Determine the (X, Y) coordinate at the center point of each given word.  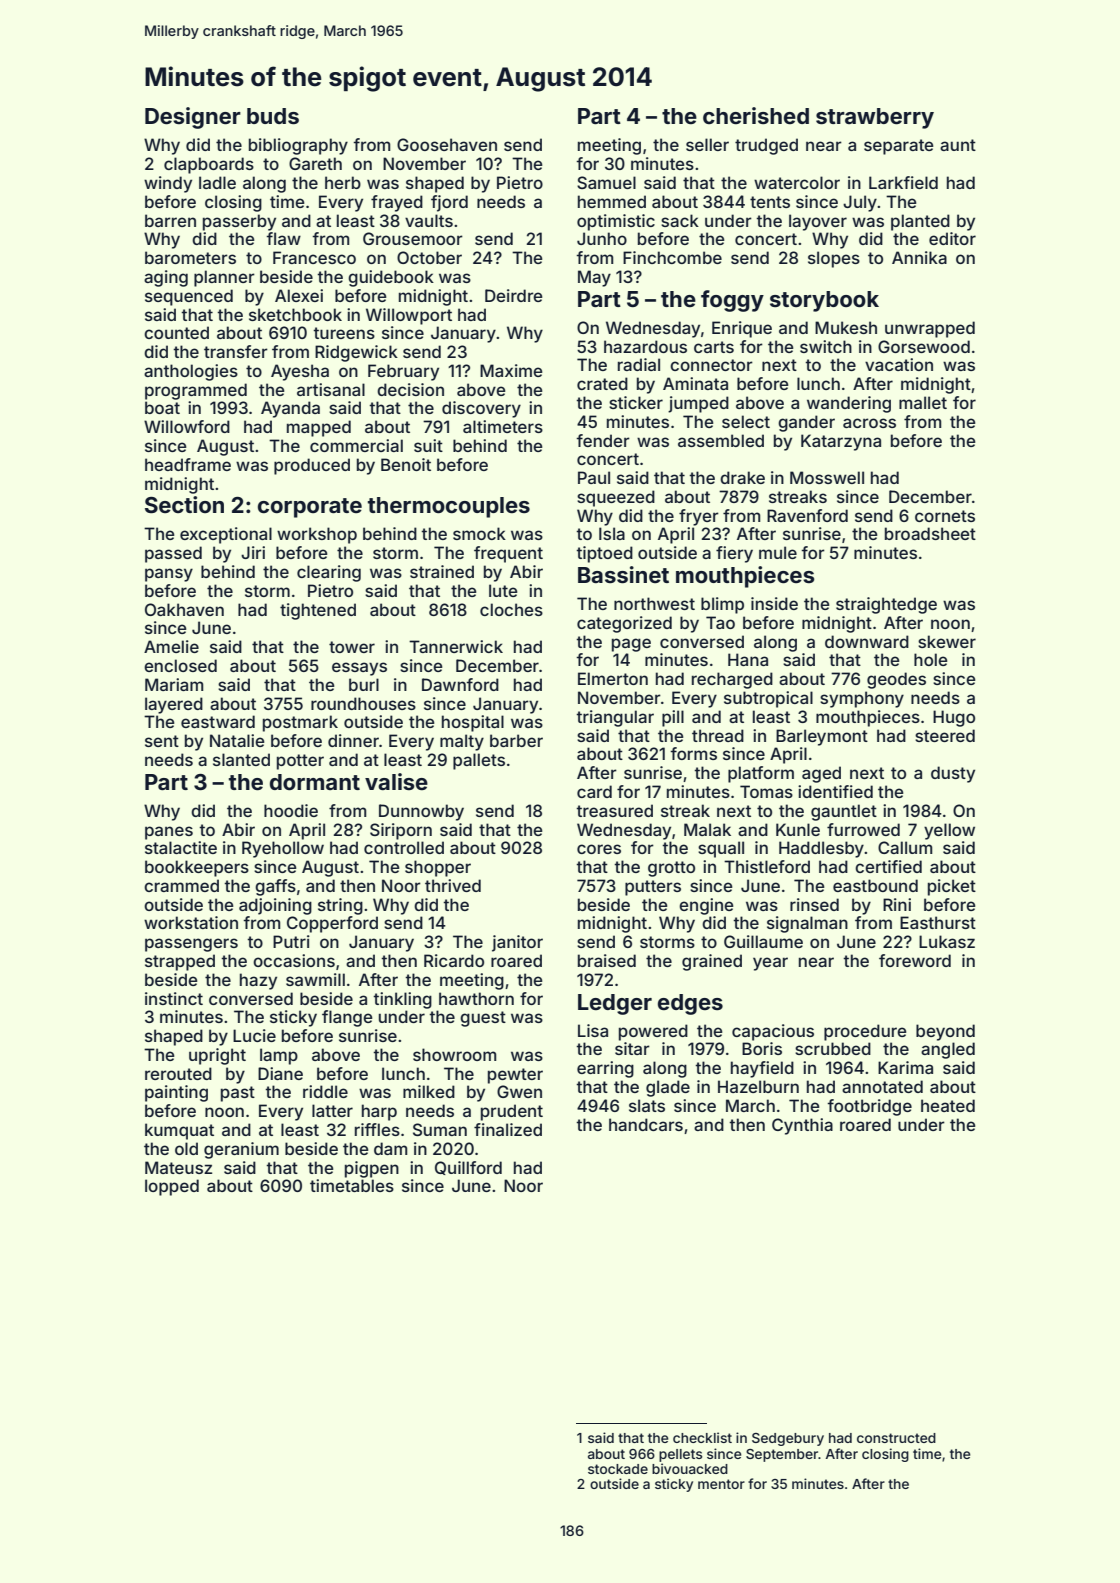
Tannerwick (456, 646)
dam (390, 1148)
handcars (646, 1124)
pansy (169, 575)
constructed (896, 1438)
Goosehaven (447, 144)
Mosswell (827, 477)
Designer (193, 118)
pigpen (372, 1169)
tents (770, 202)
